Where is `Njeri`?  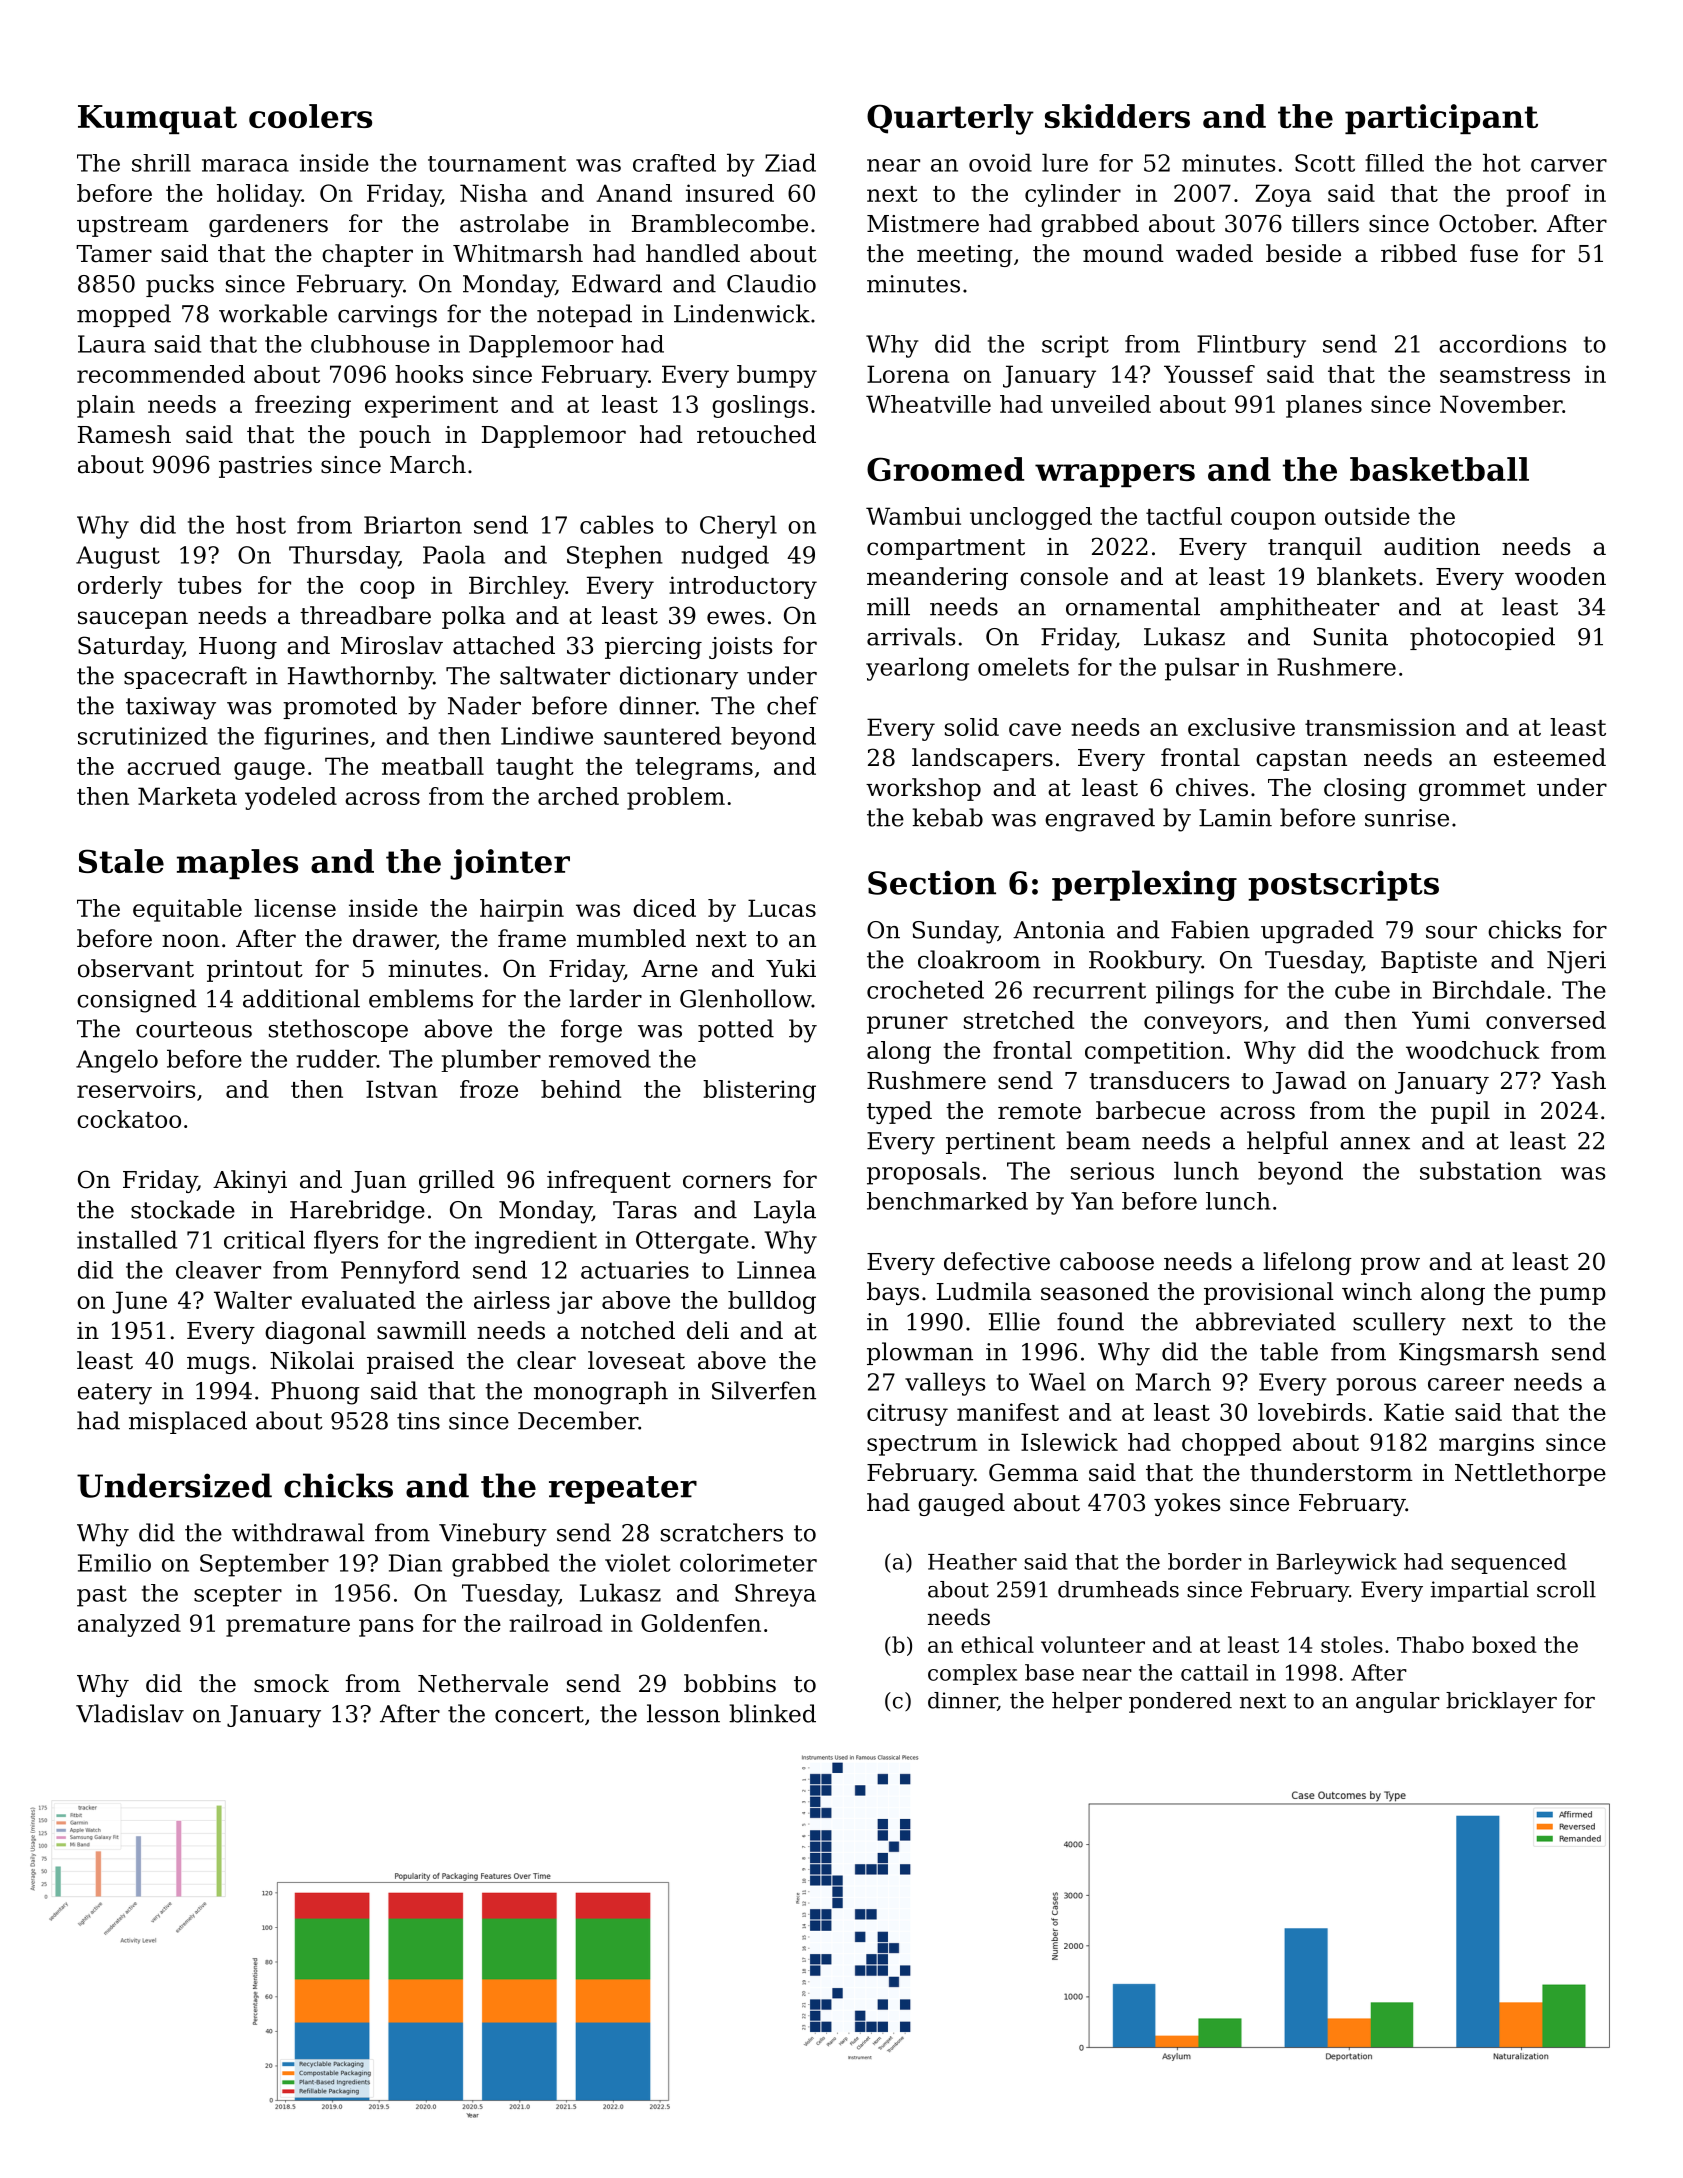 Njeri is located at coordinates (1576, 962).
